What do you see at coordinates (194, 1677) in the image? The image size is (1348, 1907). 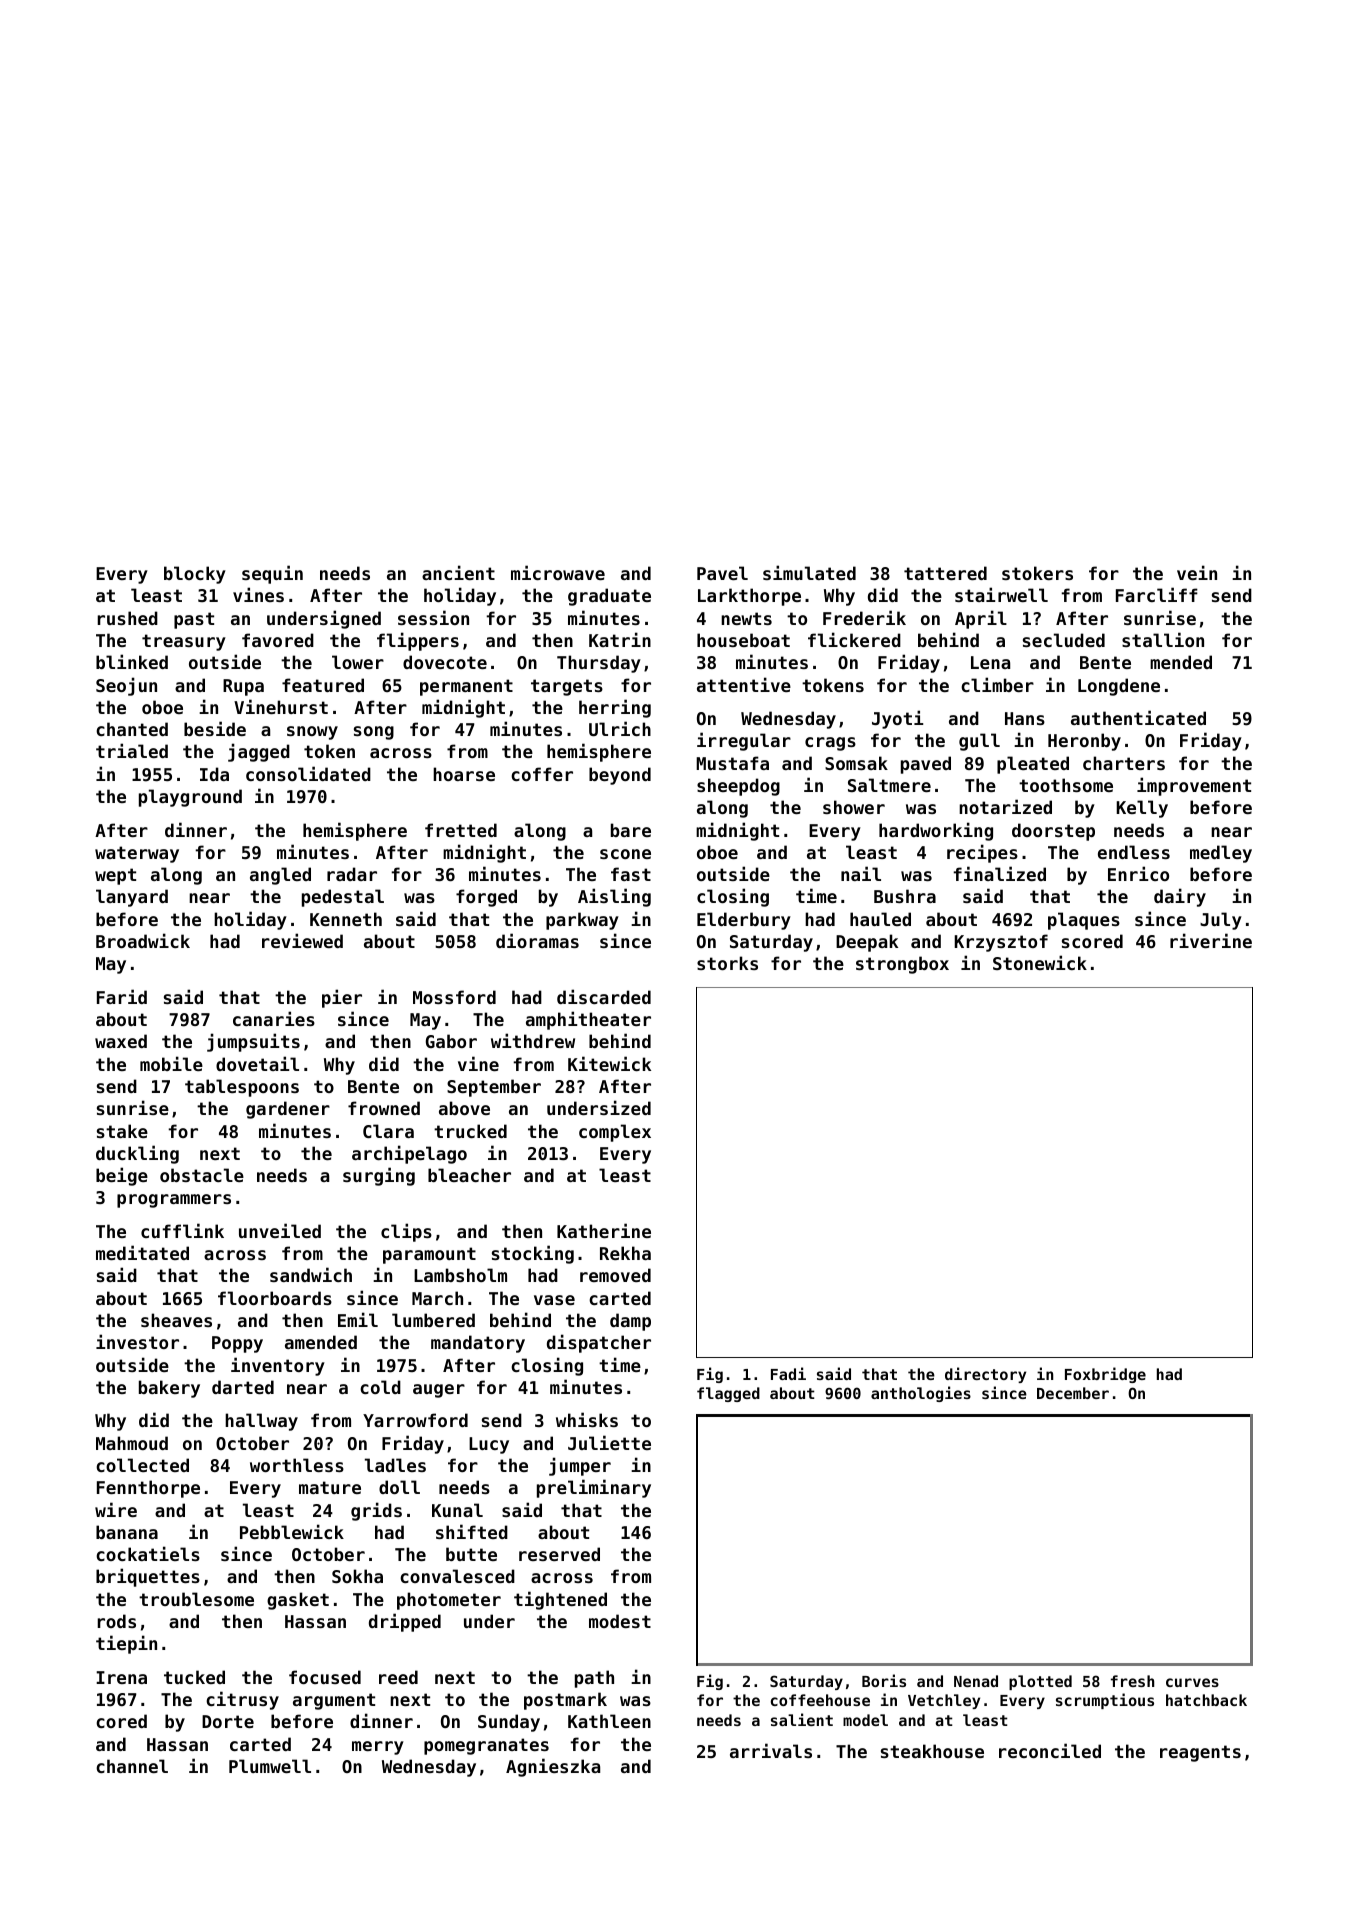 I see `tucked` at bounding box center [194, 1677].
